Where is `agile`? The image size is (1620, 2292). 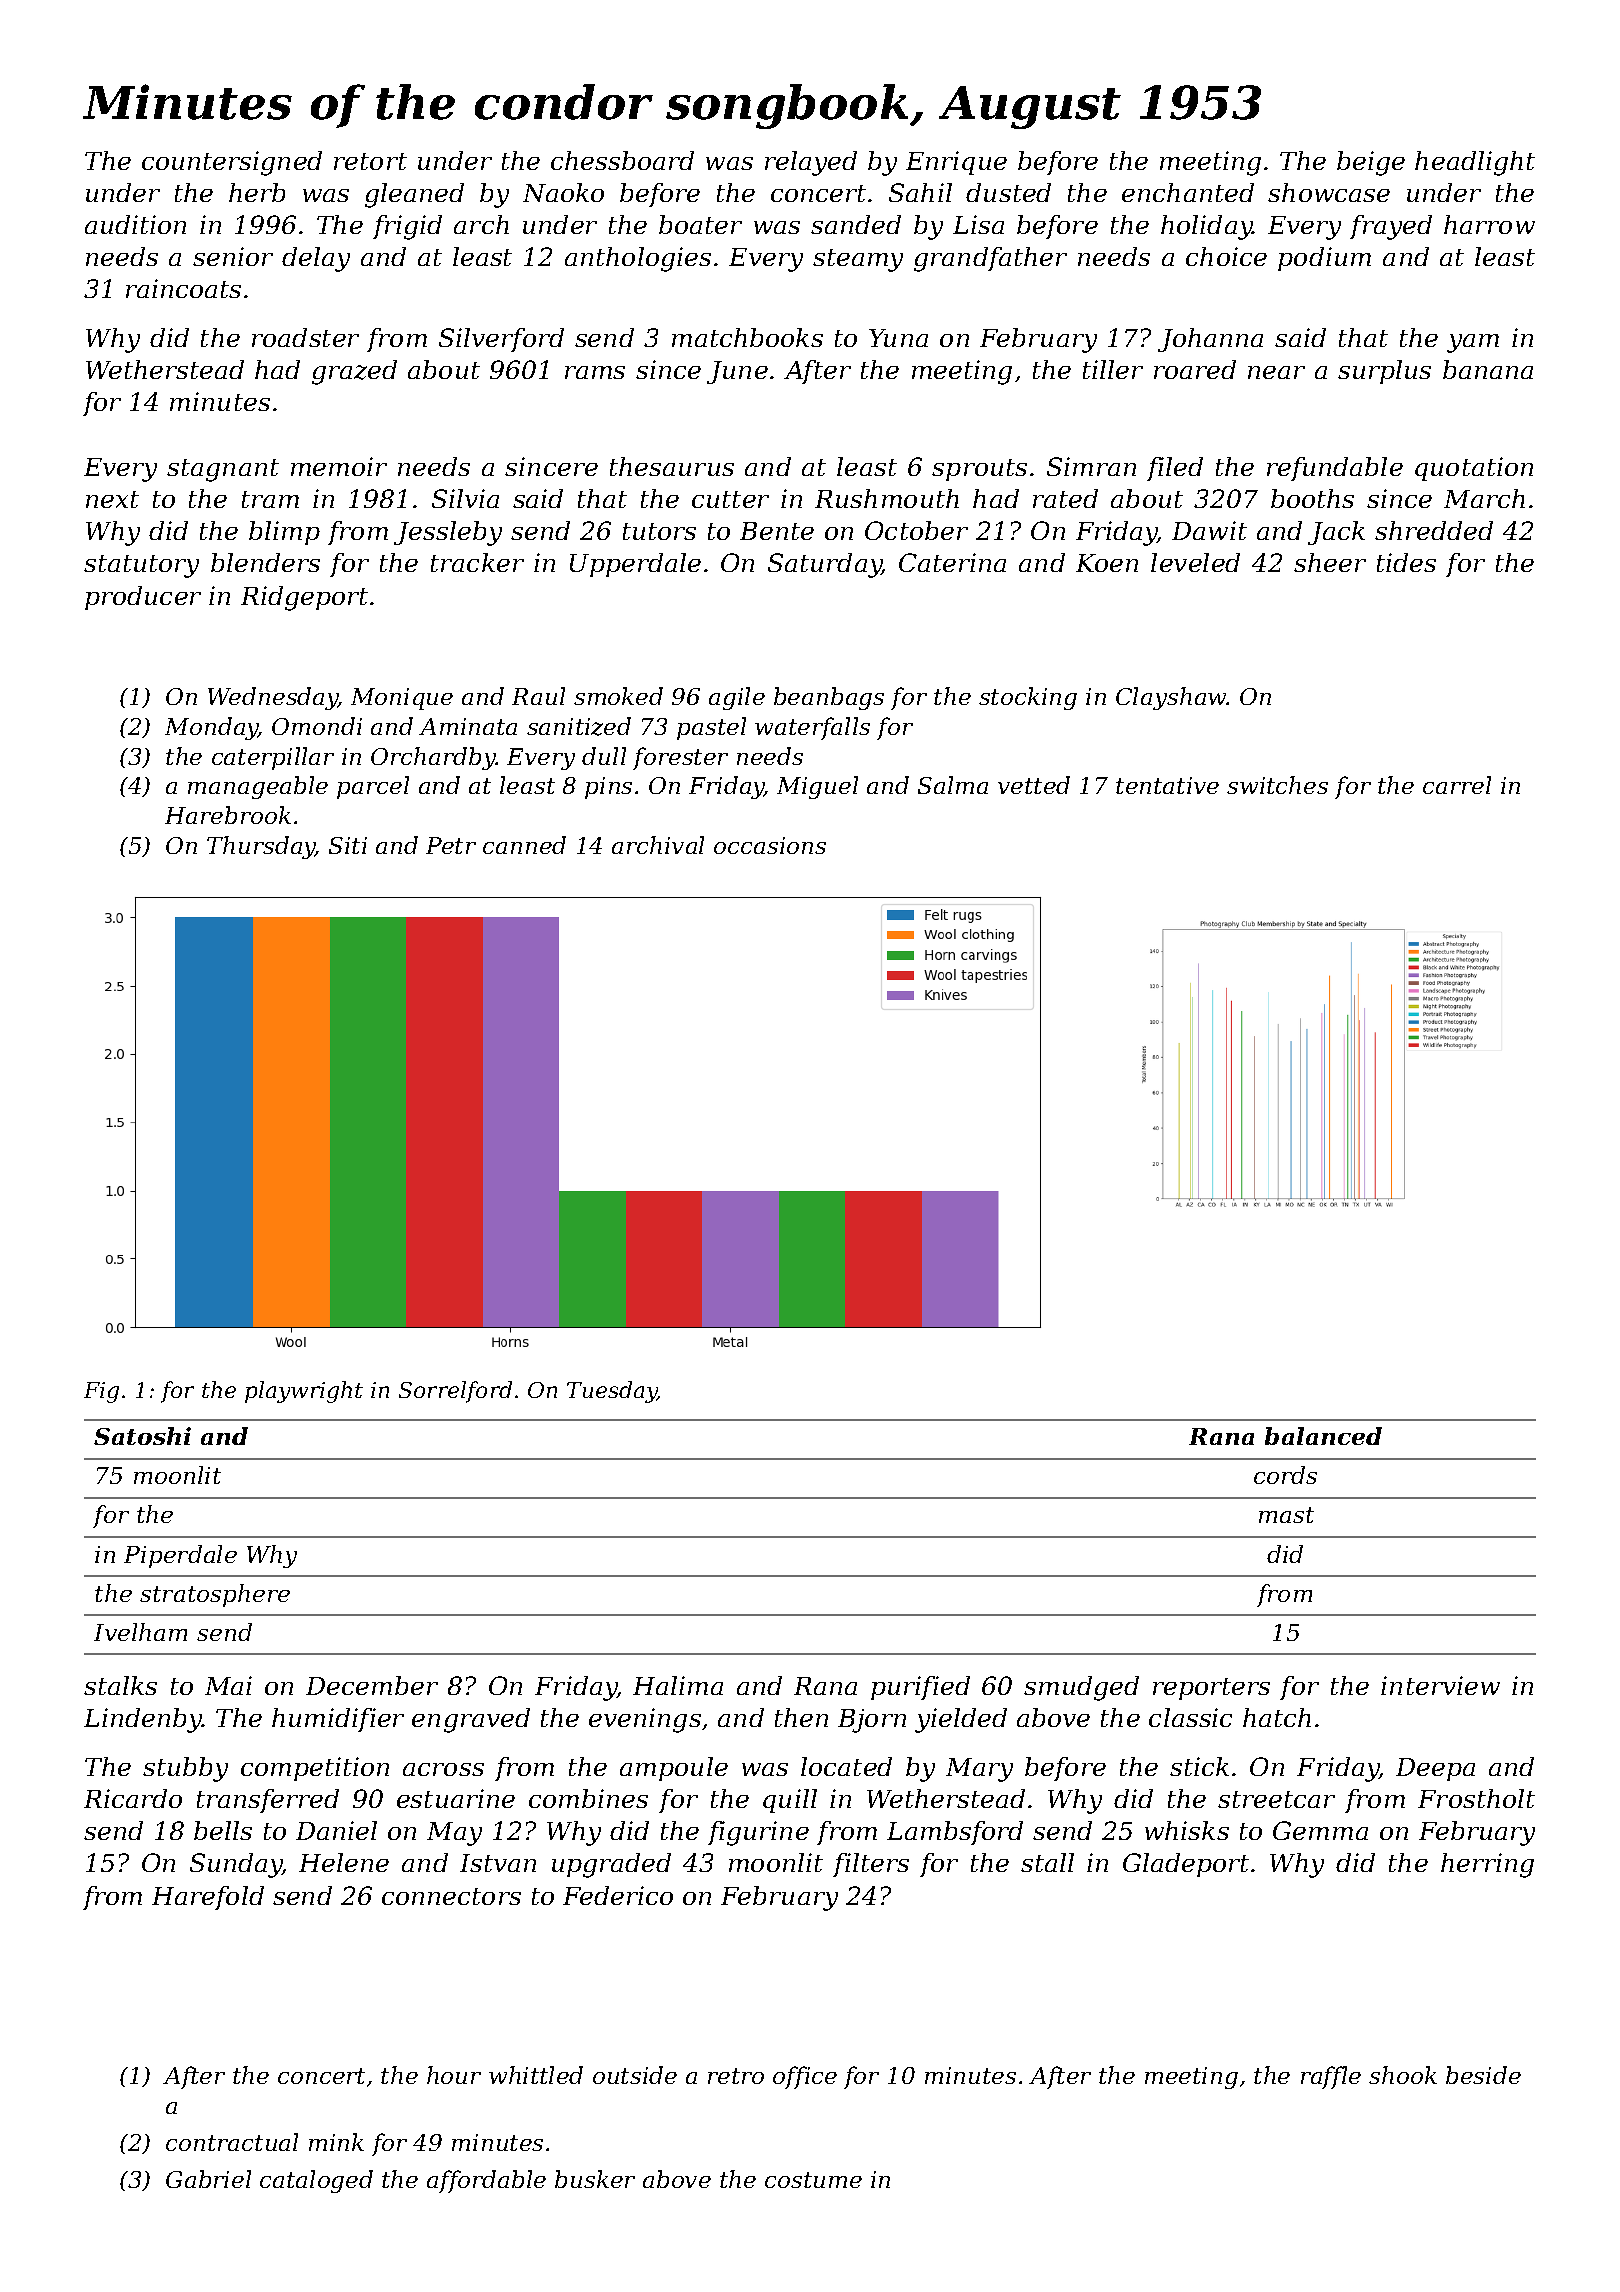
agile is located at coordinates (737, 698).
